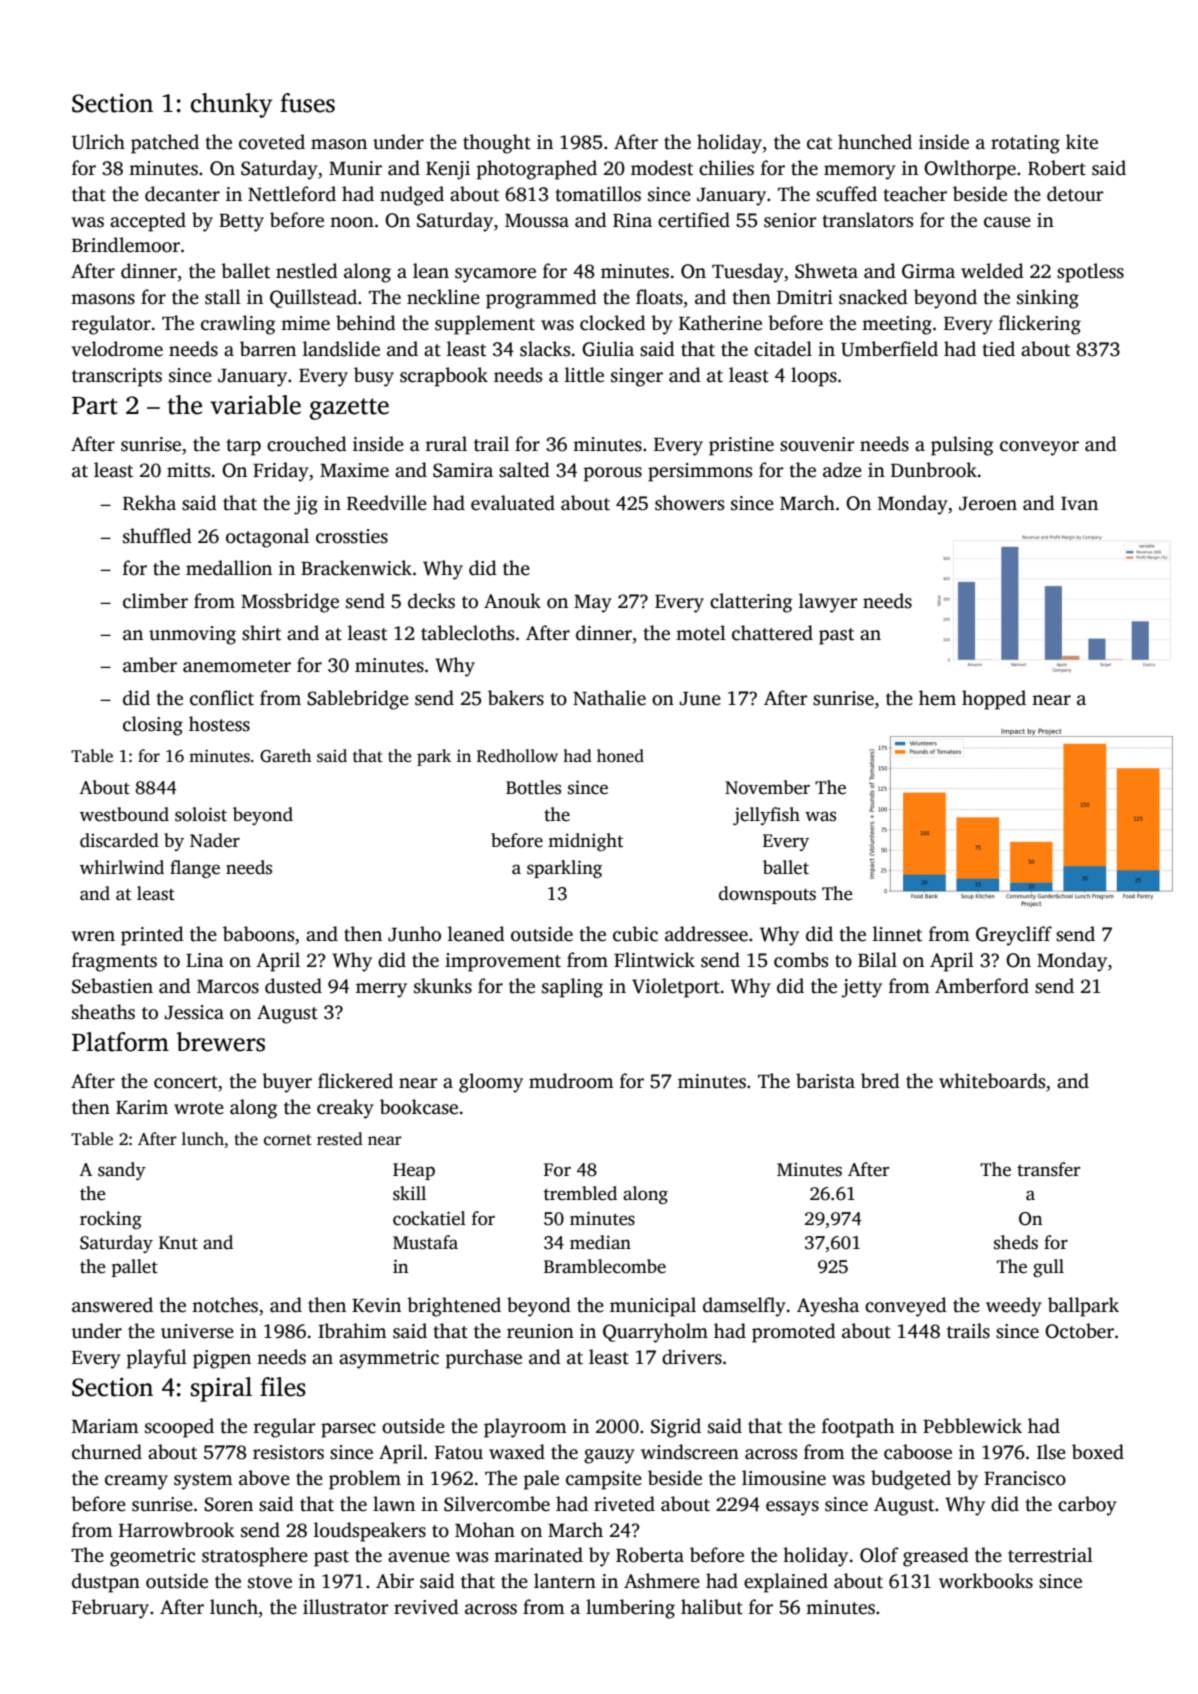 This screenshot has width=1198, height=1694. I want to click on system, so click(203, 1481).
